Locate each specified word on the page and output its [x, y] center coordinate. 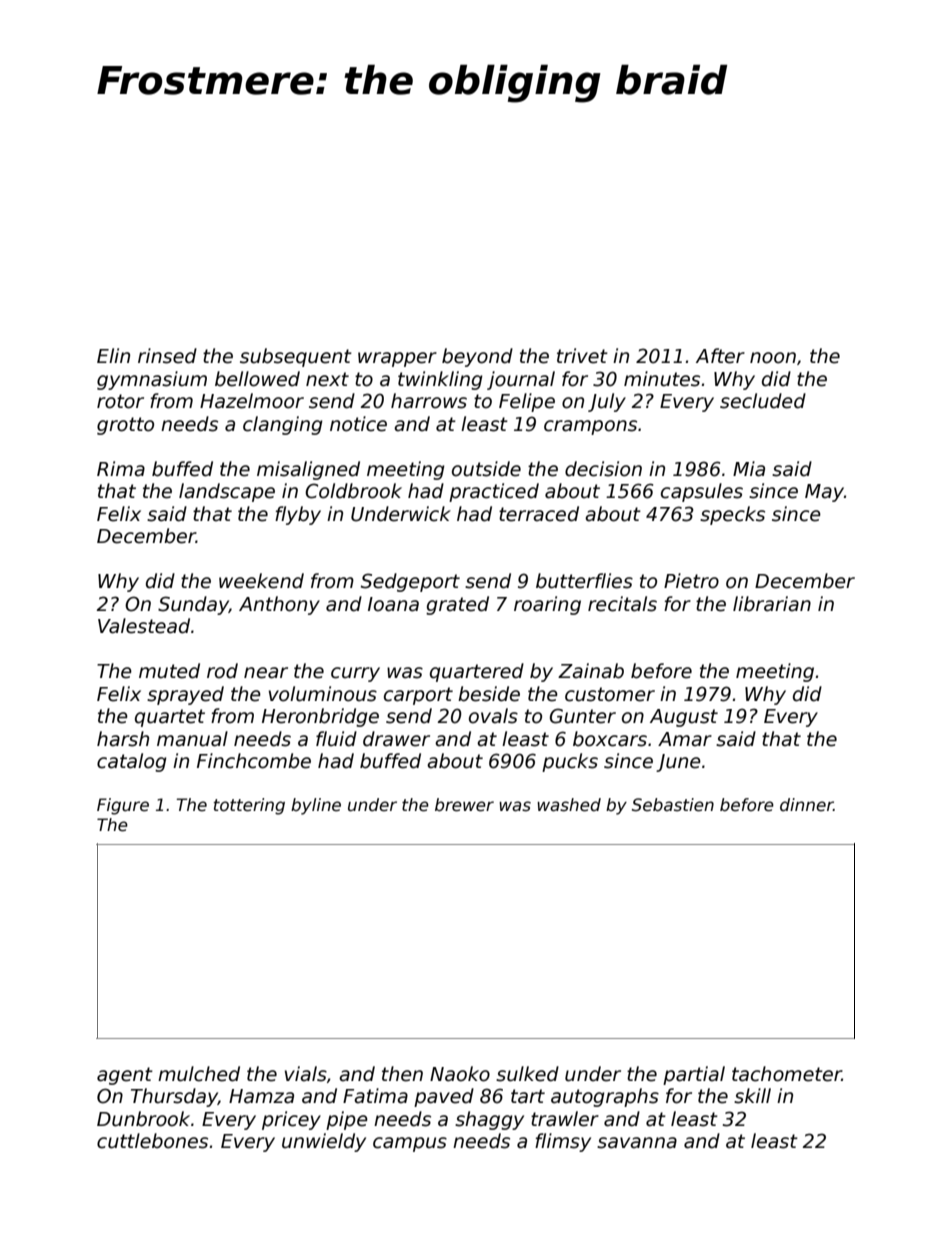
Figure [123, 806]
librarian [772, 604]
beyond [477, 357]
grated [457, 605]
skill [752, 1096]
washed [569, 805]
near [266, 673]
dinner [806, 805]
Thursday [174, 1097]
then [402, 1074]
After [720, 356]
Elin [113, 355]
